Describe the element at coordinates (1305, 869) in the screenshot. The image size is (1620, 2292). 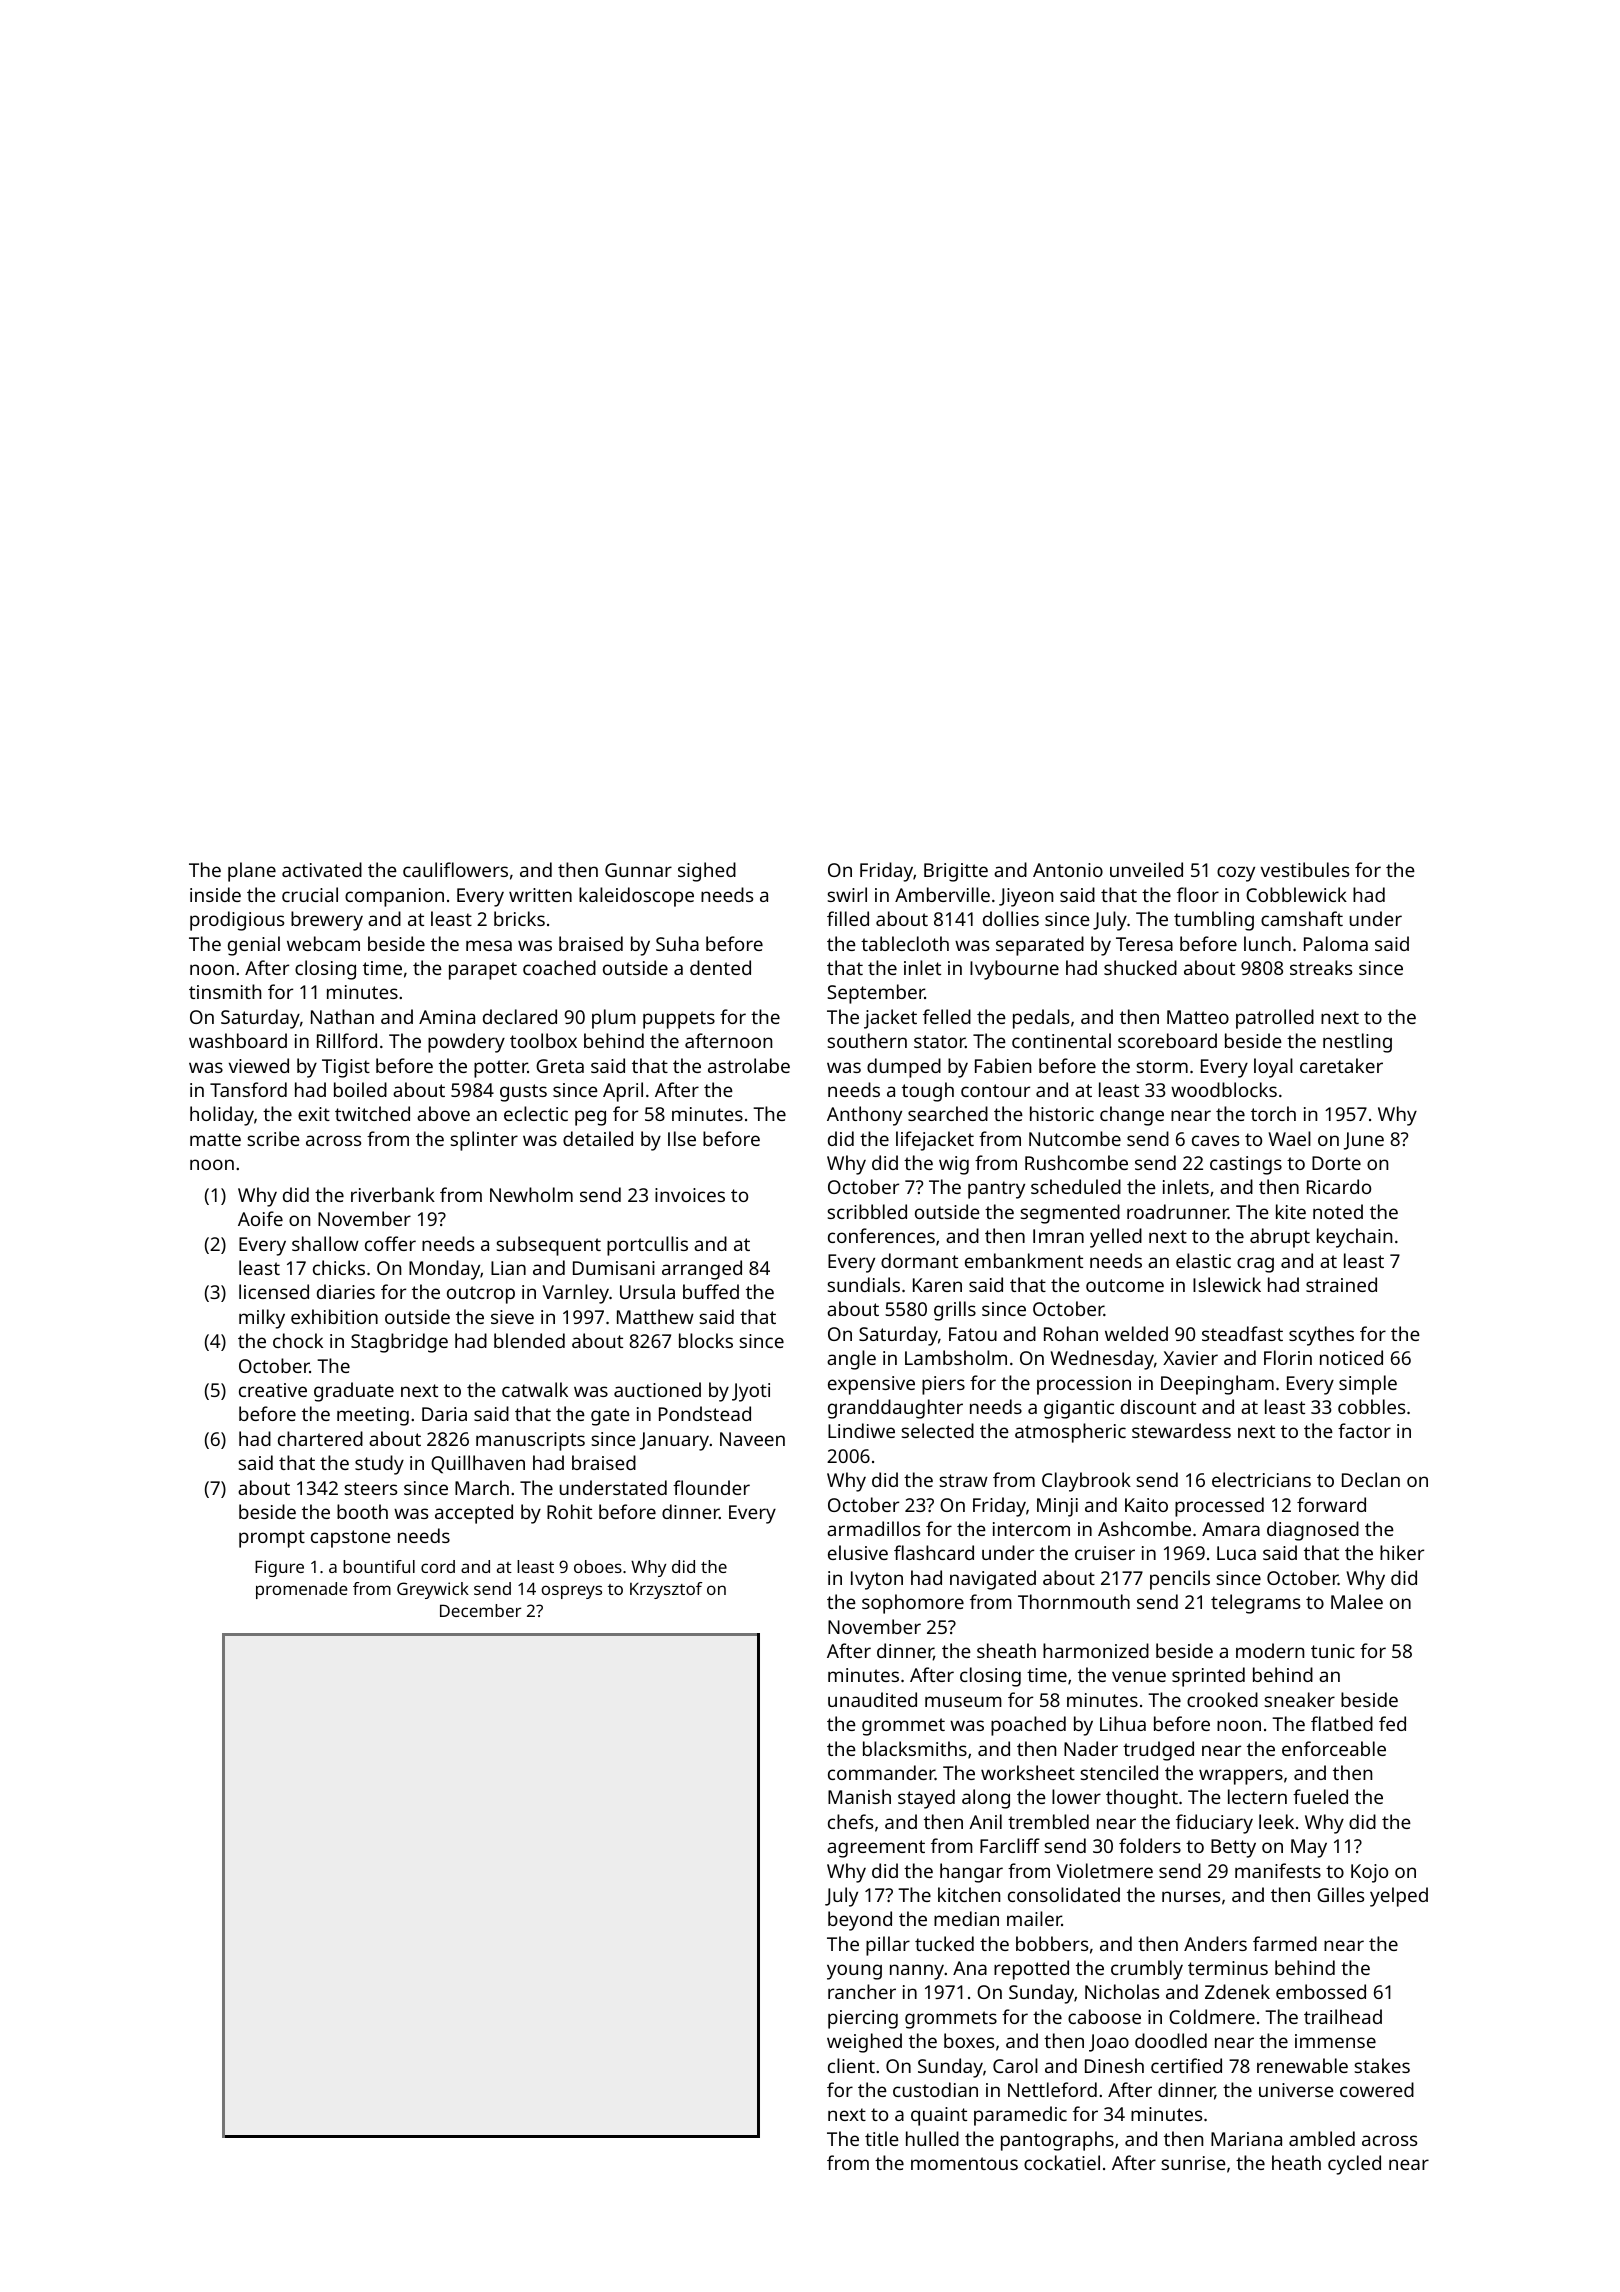
I see `vestibules` at that location.
